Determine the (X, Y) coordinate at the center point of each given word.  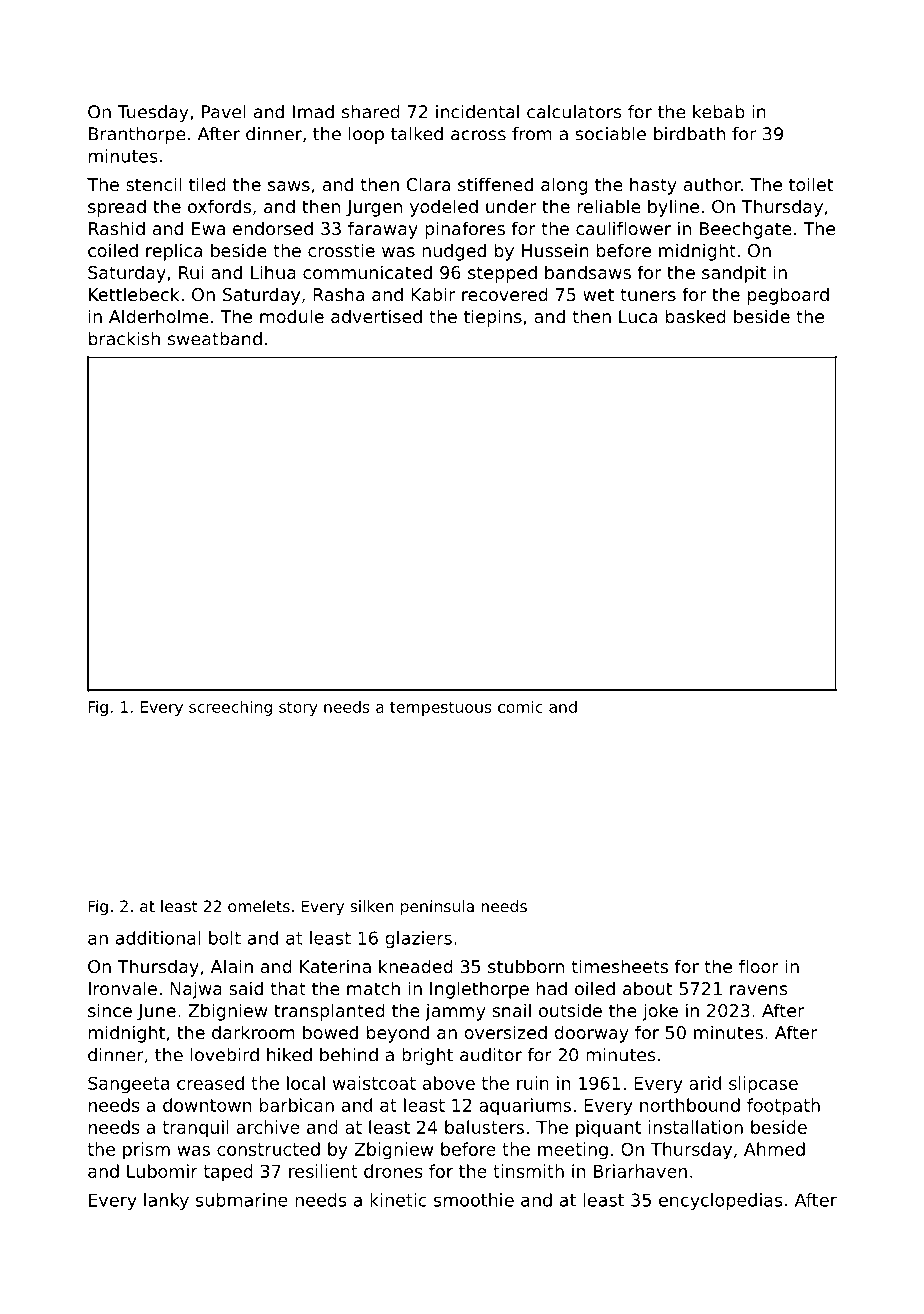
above (449, 1083)
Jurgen (374, 208)
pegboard (788, 296)
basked (696, 316)
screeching (230, 708)
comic (520, 707)
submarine (242, 1200)
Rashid (117, 228)
